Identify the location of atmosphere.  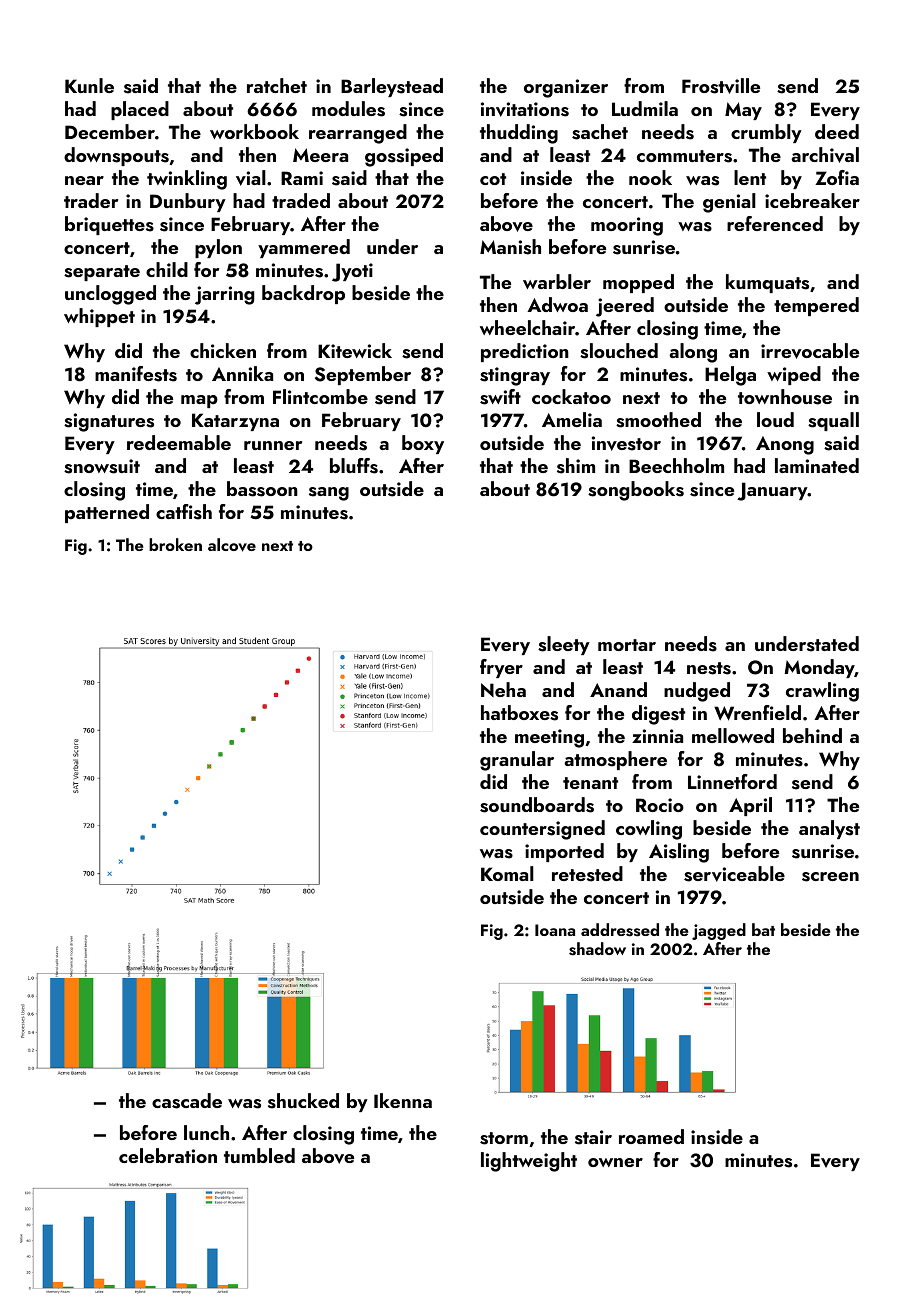
(615, 760).
